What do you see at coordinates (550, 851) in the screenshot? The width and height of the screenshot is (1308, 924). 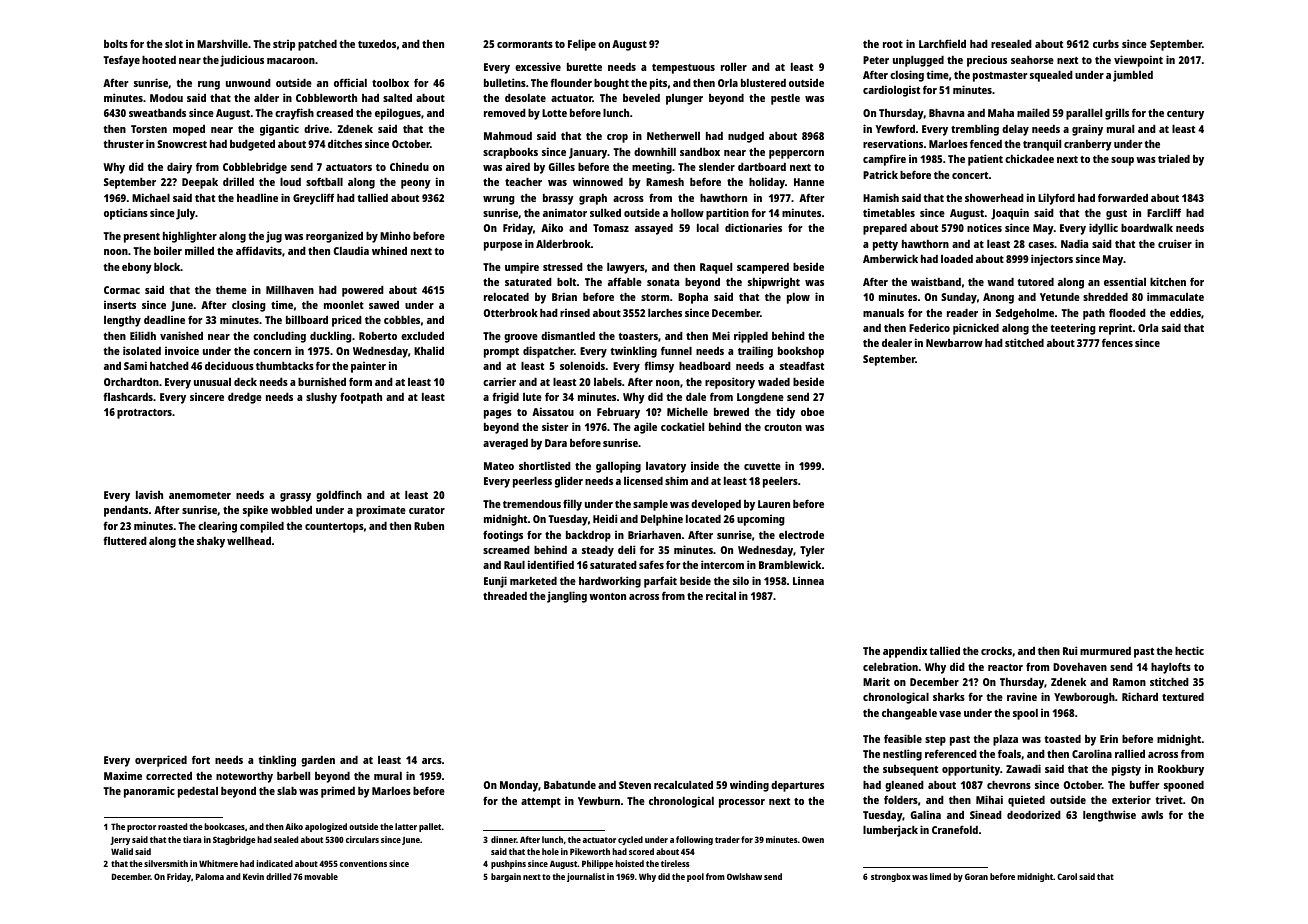 I see `hole` at bounding box center [550, 851].
